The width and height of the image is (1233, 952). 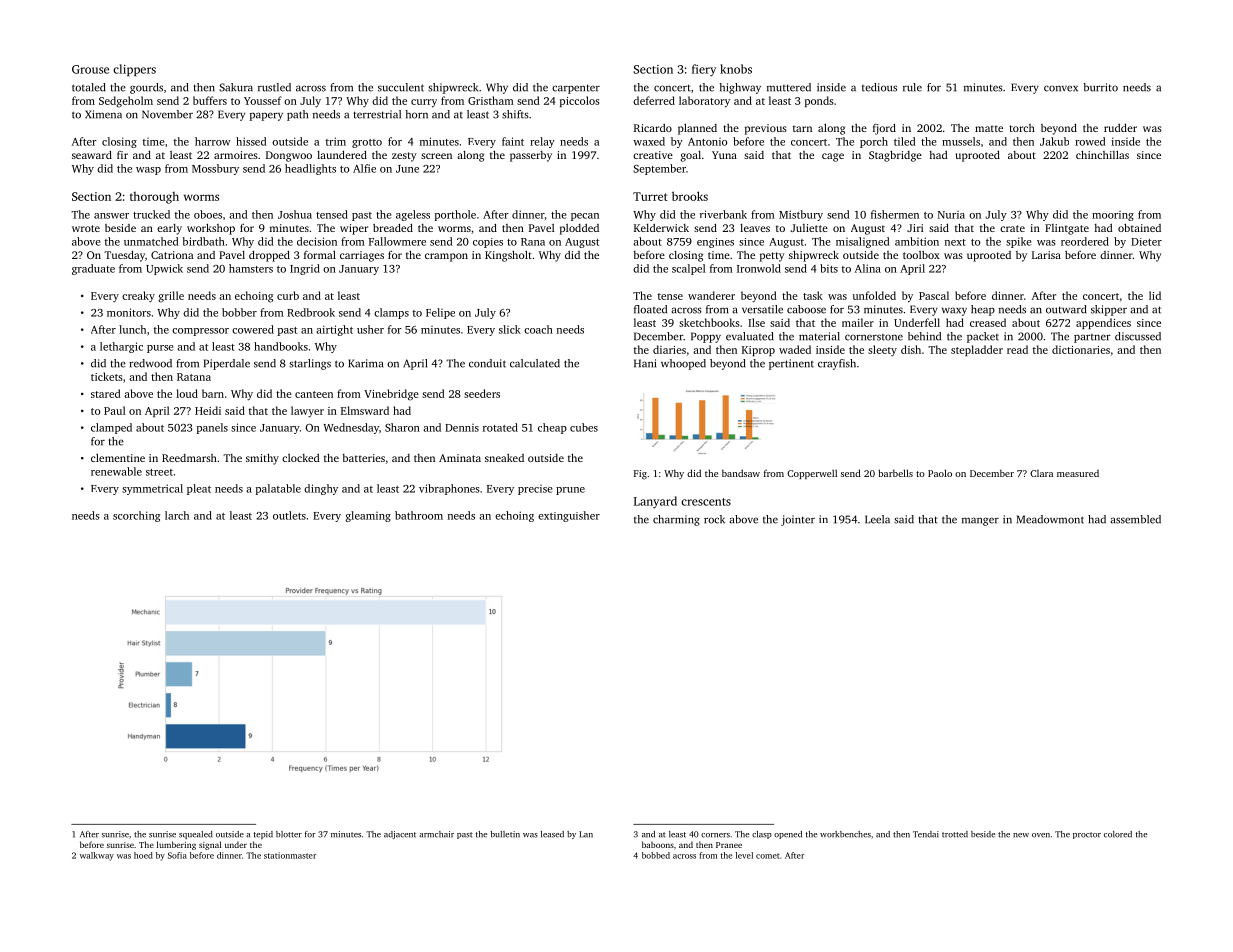 I want to click on charming, so click(x=676, y=520).
